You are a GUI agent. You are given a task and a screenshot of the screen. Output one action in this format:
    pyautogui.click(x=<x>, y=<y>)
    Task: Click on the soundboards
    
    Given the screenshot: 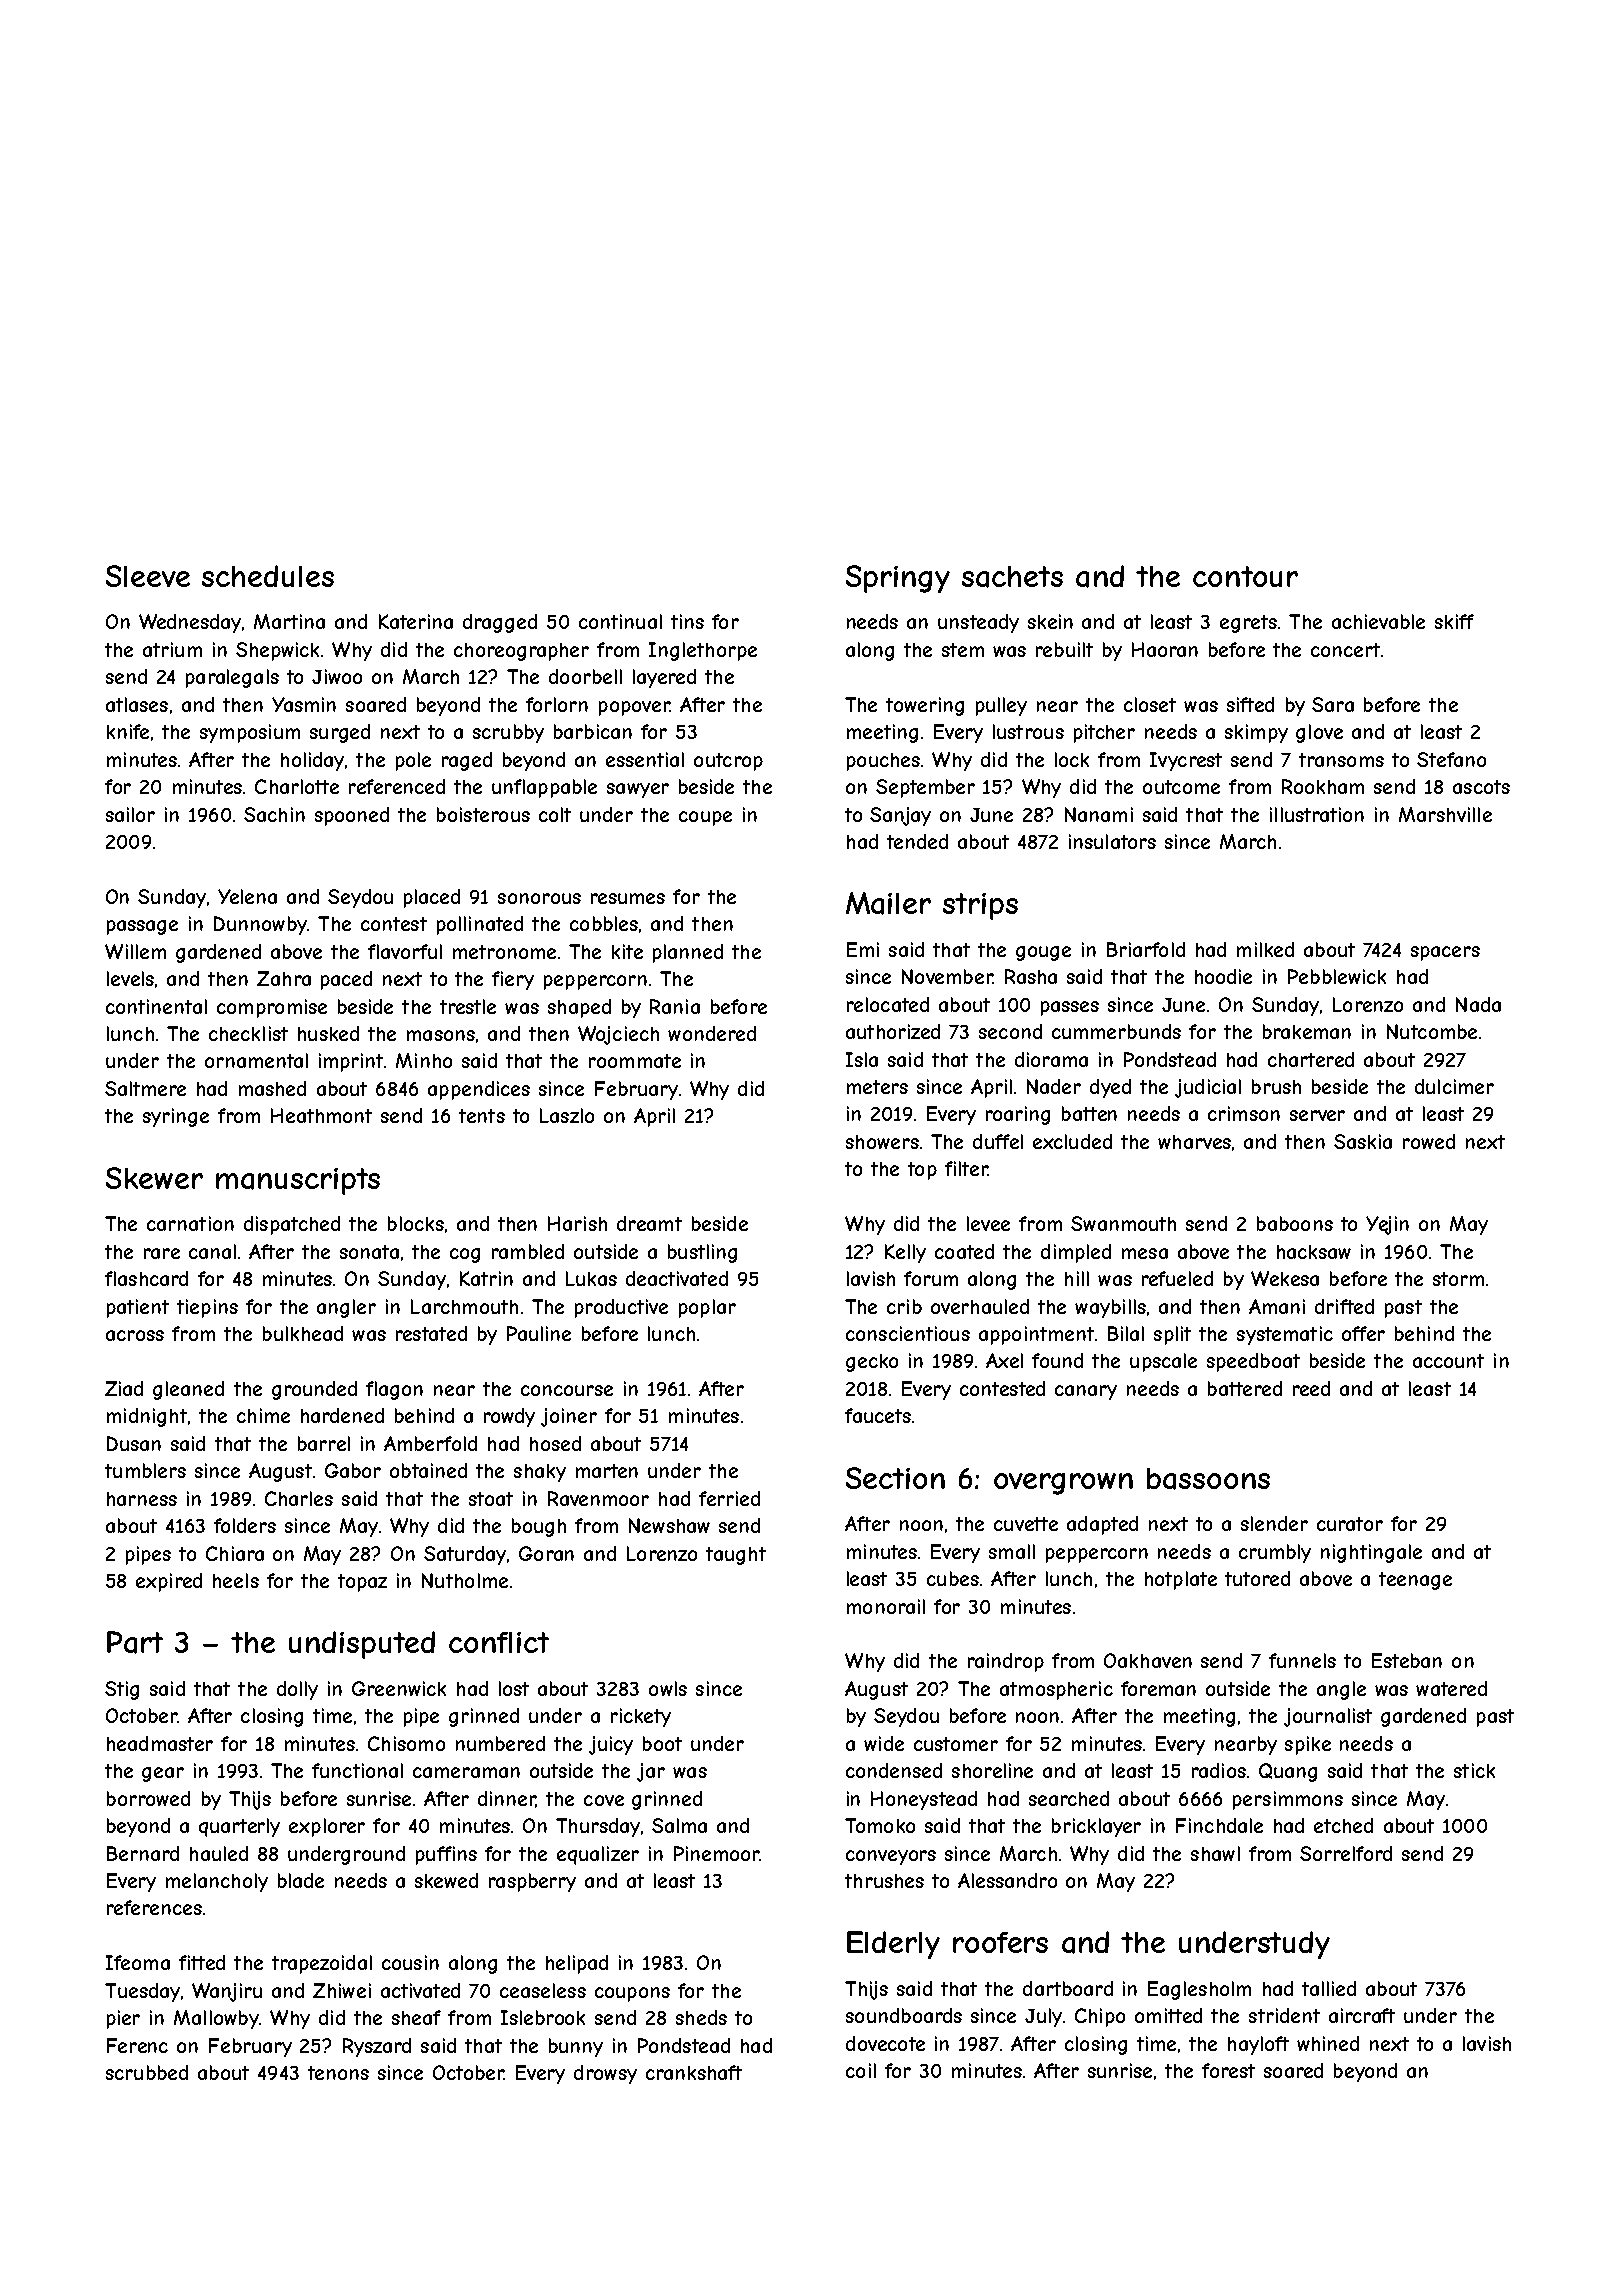 What is the action you would take?
    pyautogui.click(x=904, y=2015)
